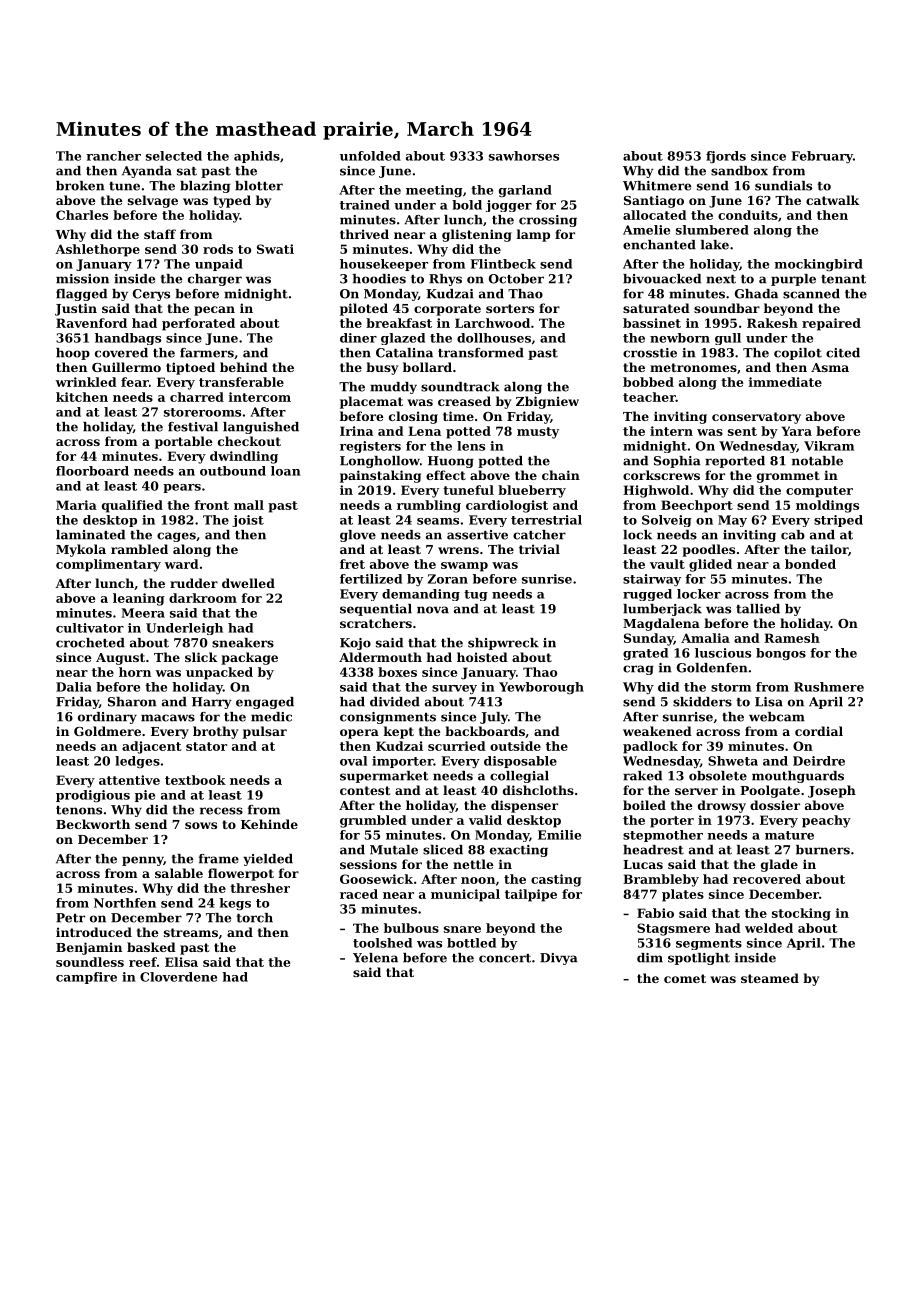 This image has height=1308, width=924. Describe the element at coordinates (520, 762) in the image. I see `disposable` at that location.
